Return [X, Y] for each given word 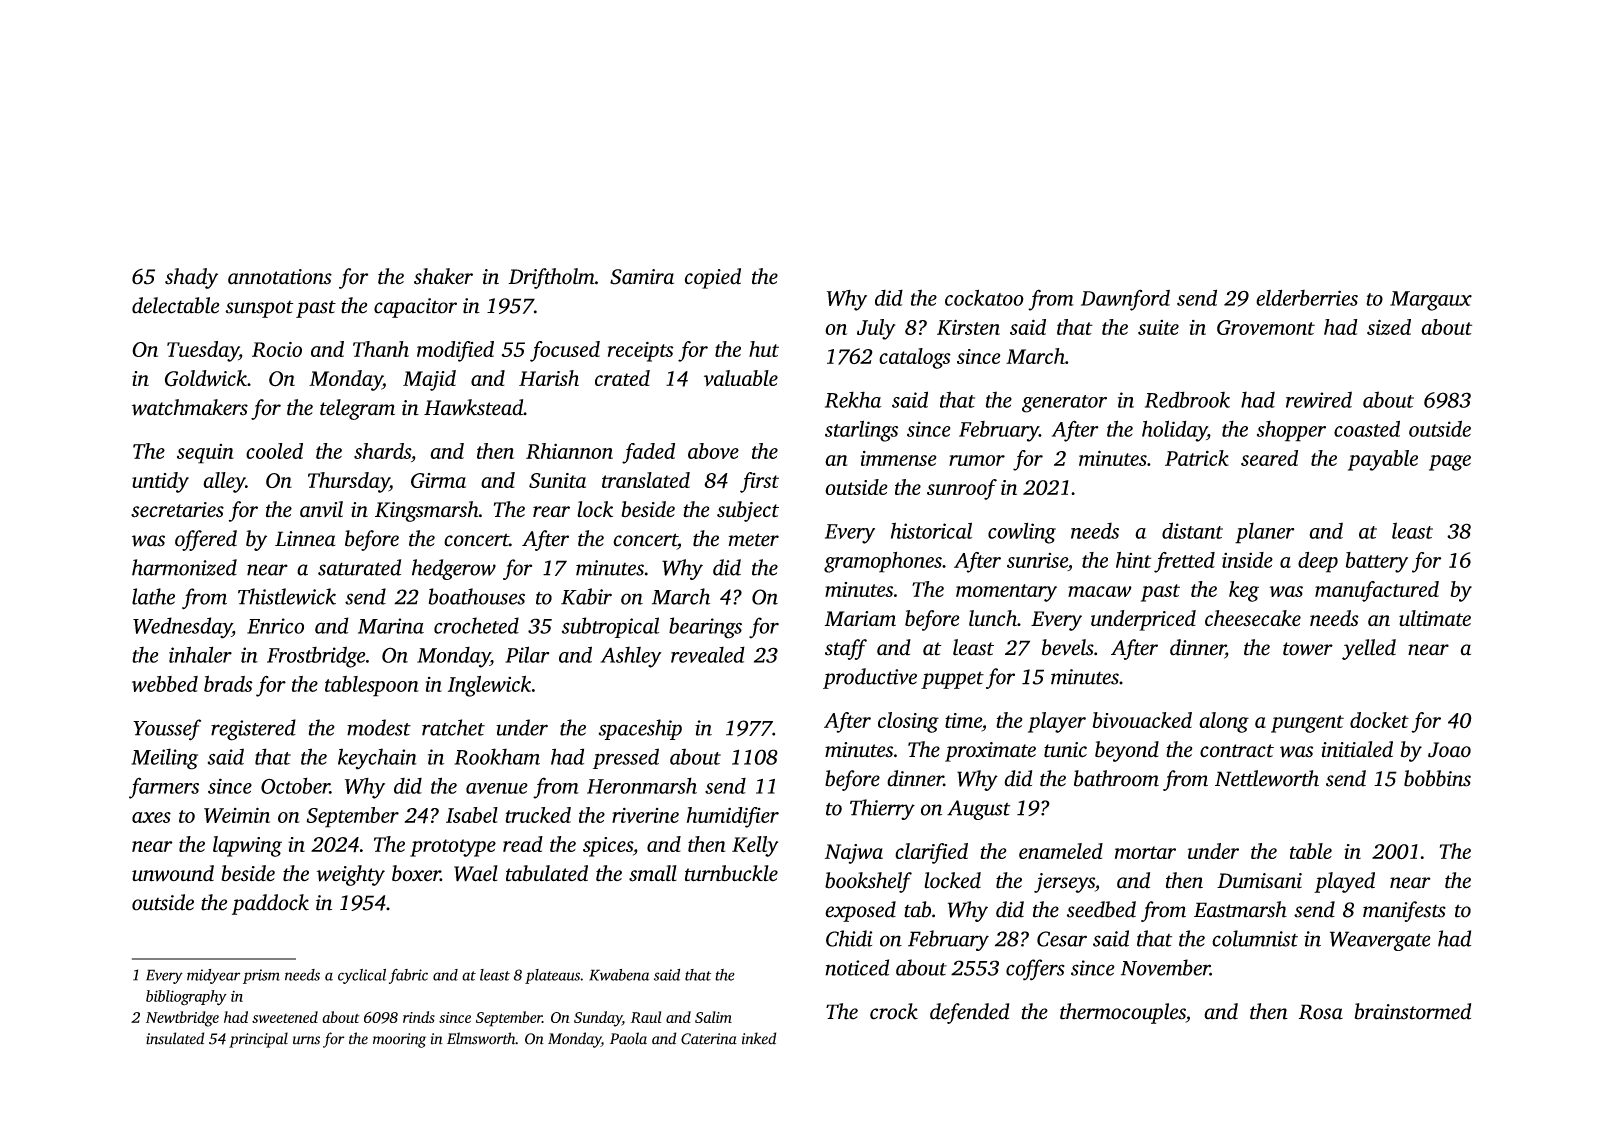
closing [908, 722]
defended [969, 1013]
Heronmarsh [642, 785]
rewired [1319, 399]
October [295, 785]
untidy [160, 482]
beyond [1127, 751]
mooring [399, 1040]
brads [228, 683]
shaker [443, 276]
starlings [861, 431]
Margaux [1431, 301]
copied [713, 278]
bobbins [1437, 778]
